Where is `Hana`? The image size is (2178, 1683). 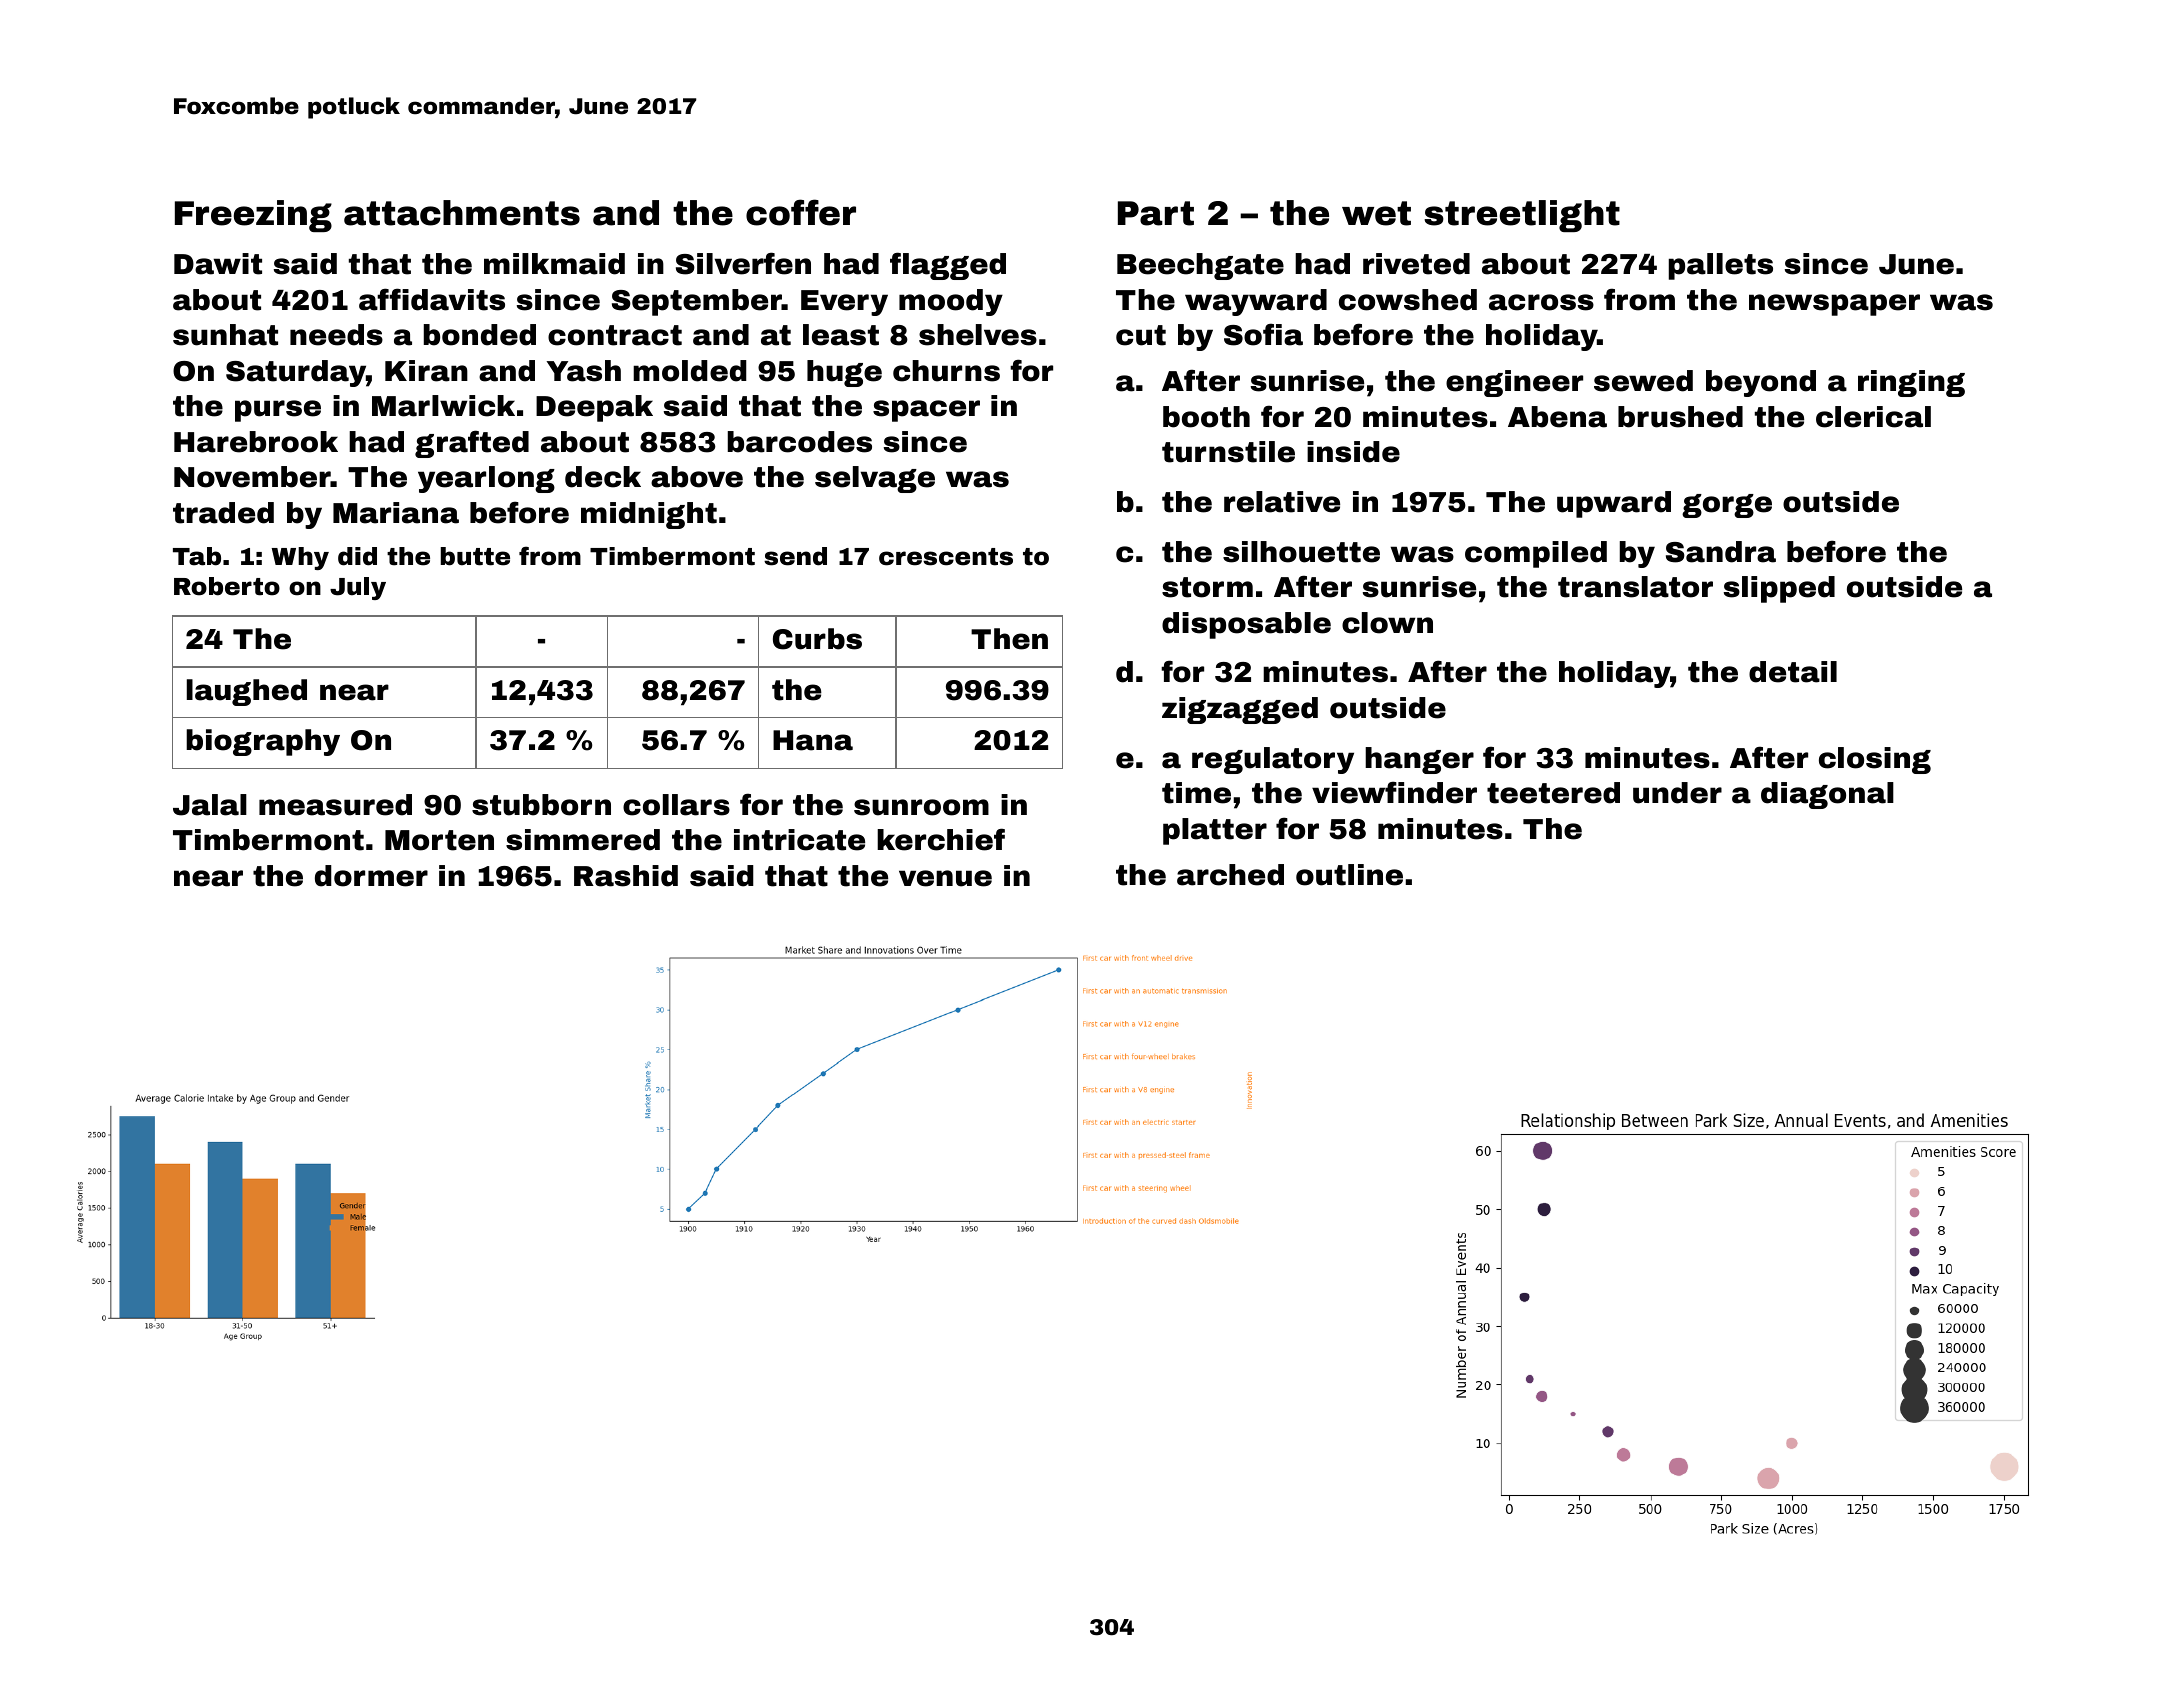 Hana is located at coordinates (813, 740).
